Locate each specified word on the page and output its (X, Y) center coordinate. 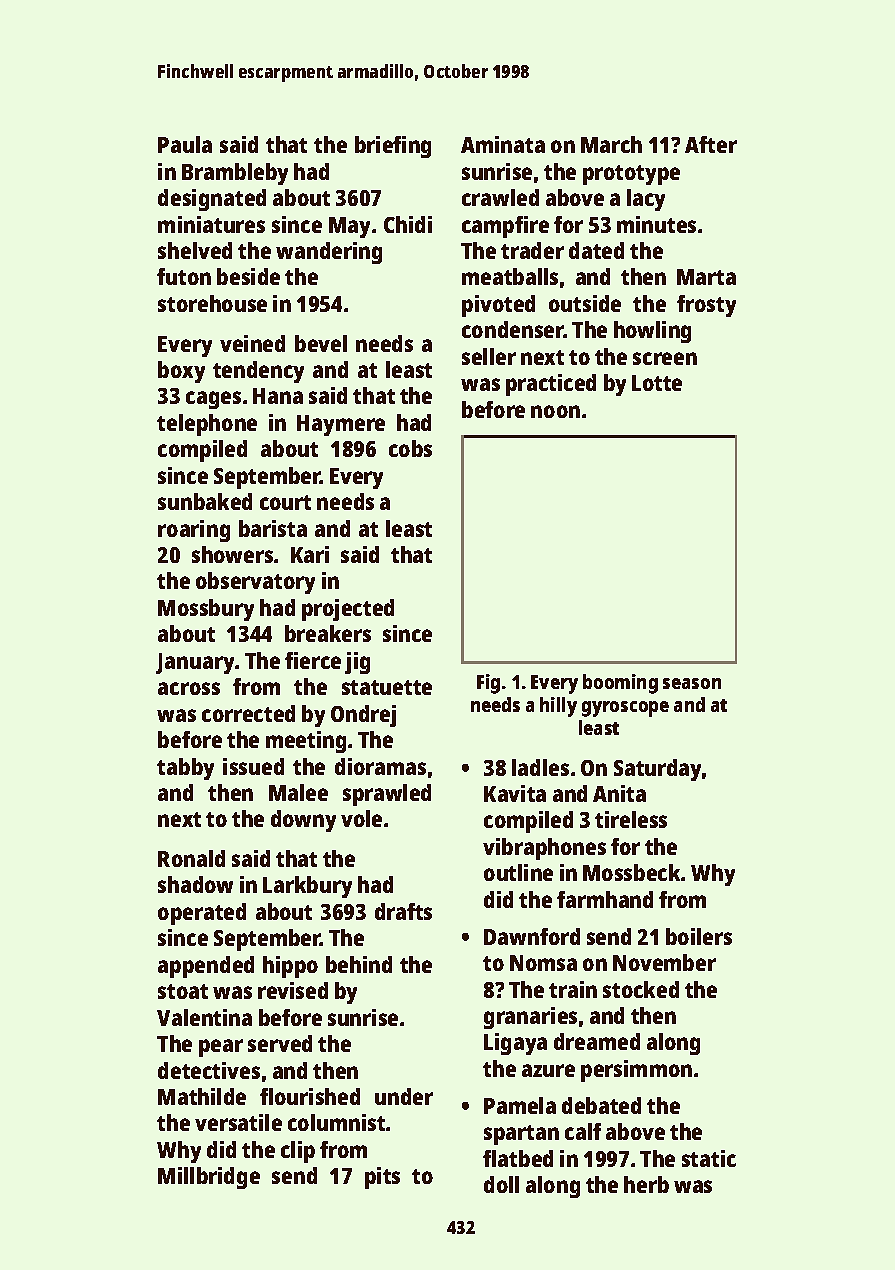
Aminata (503, 144)
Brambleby (235, 174)
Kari (310, 554)
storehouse (212, 303)
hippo (290, 967)
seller (489, 356)
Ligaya (515, 1044)
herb (646, 1184)
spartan (521, 1135)
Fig (488, 684)
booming (620, 684)
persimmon (636, 1071)
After (711, 144)
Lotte (657, 383)
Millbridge (209, 1178)
